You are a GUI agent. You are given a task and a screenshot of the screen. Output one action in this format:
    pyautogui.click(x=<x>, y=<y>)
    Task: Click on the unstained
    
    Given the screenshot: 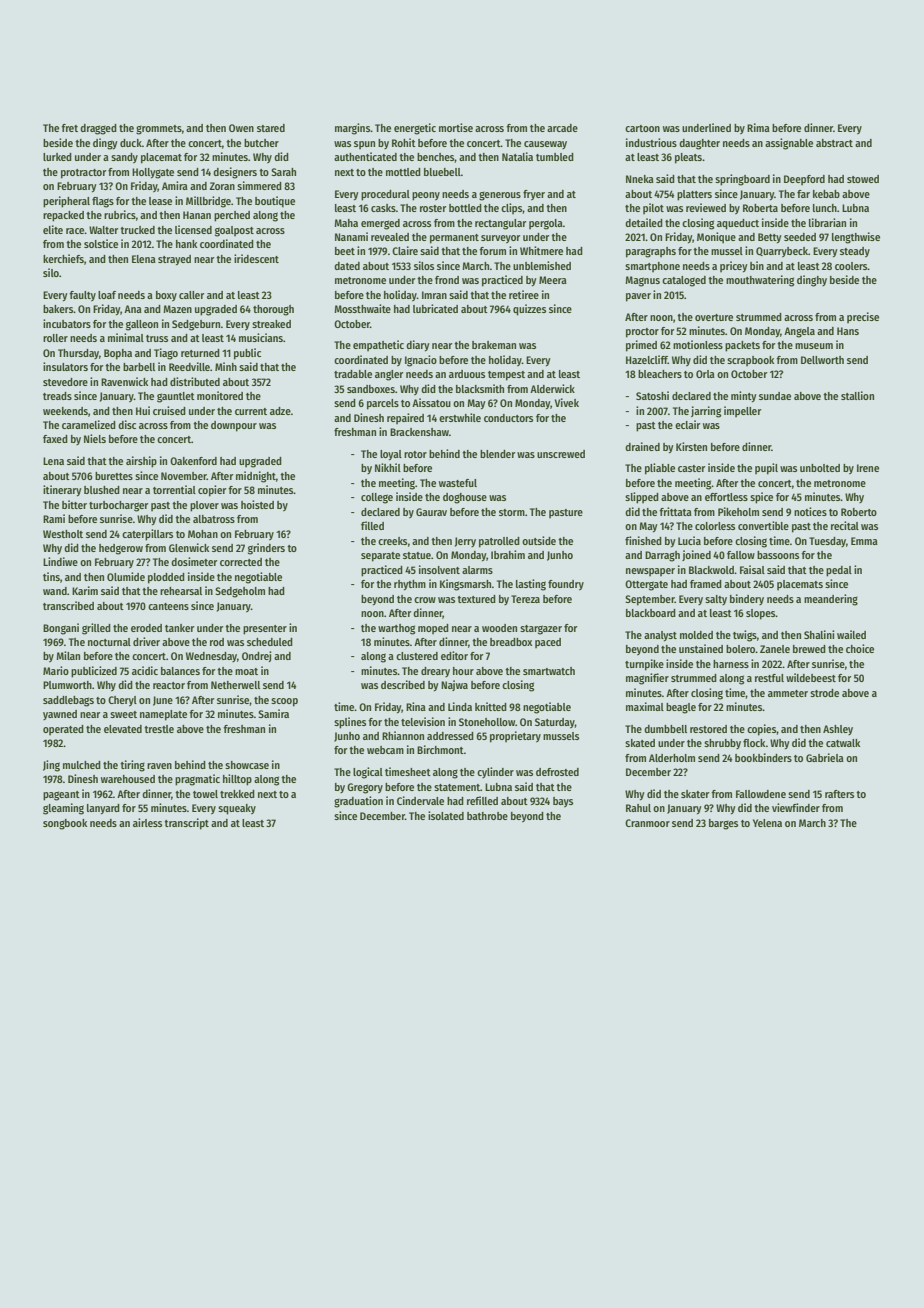 What is the action you would take?
    pyautogui.click(x=701, y=648)
